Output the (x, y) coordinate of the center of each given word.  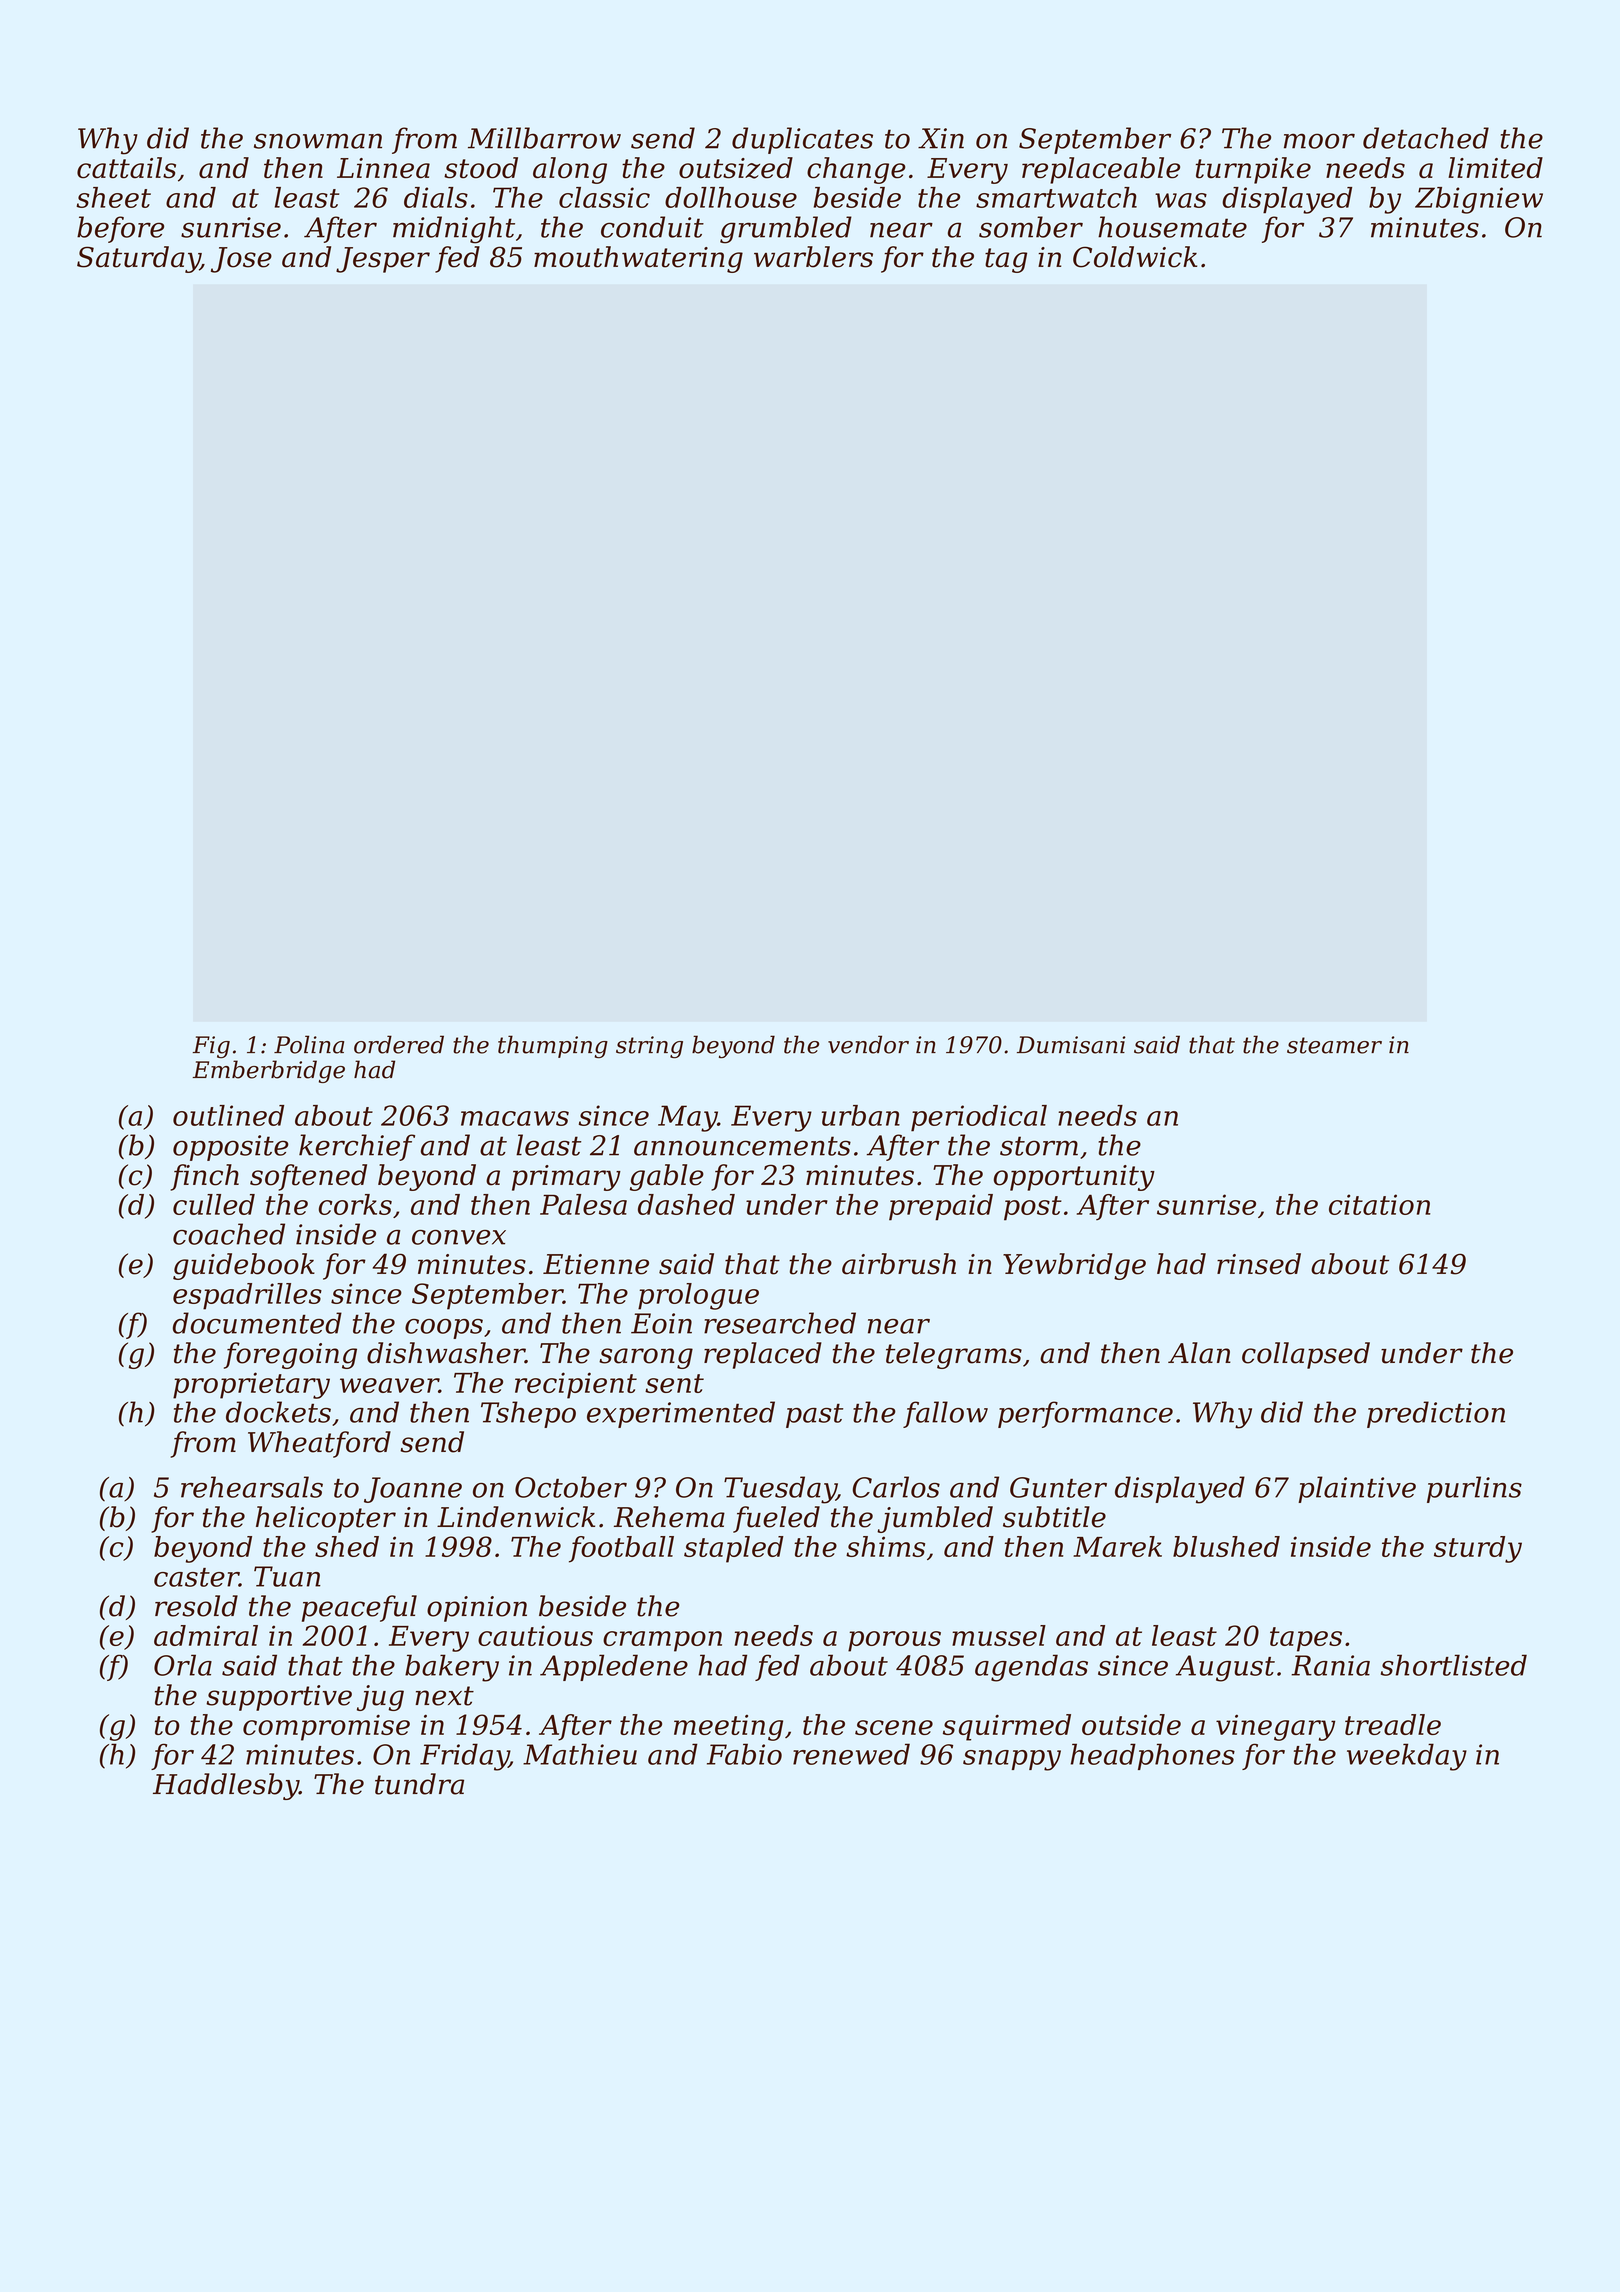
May (688, 1118)
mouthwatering (638, 259)
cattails (126, 168)
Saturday (138, 259)
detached (1426, 138)
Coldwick (1135, 257)
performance (1085, 1414)
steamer (1334, 1045)
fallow (945, 1414)
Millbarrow (544, 138)
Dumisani (1071, 1045)
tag (1006, 260)
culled (214, 1204)
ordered (399, 1044)
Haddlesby (226, 1786)
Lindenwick (516, 1517)
